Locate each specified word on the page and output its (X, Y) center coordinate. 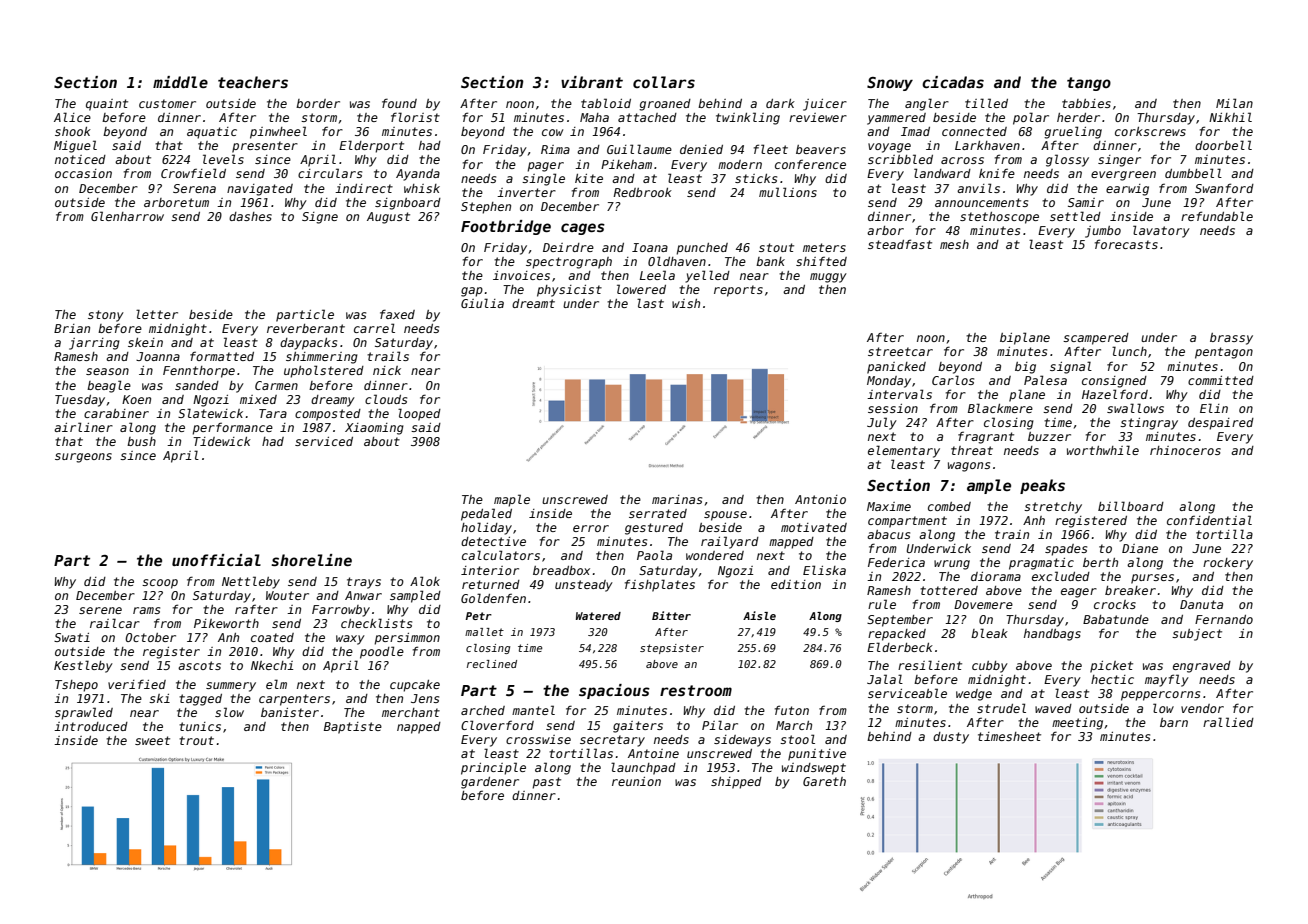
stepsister (672, 649)
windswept (814, 769)
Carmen (276, 385)
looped (419, 414)
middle (180, 82)
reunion (636, 781)
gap (472, 292)
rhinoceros (1185, 450)
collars (664, 82)
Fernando (1224, 619)
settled (1075, 216)
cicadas (953, 82)
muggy (828, 278)
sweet (152, 740)
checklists (376, 623)
